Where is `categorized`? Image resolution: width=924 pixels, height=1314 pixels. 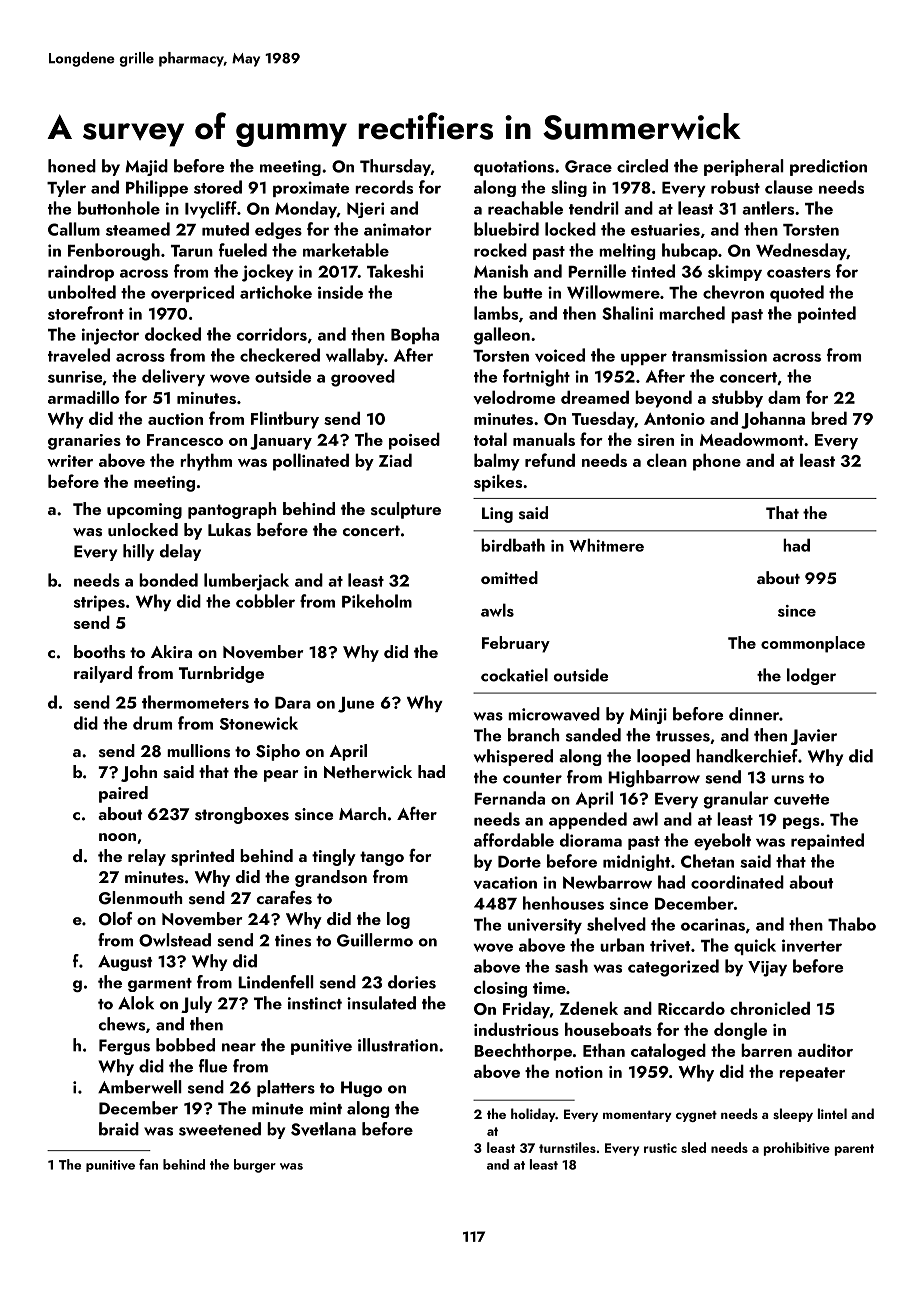 categorized is located at coordinates (673, 968).
